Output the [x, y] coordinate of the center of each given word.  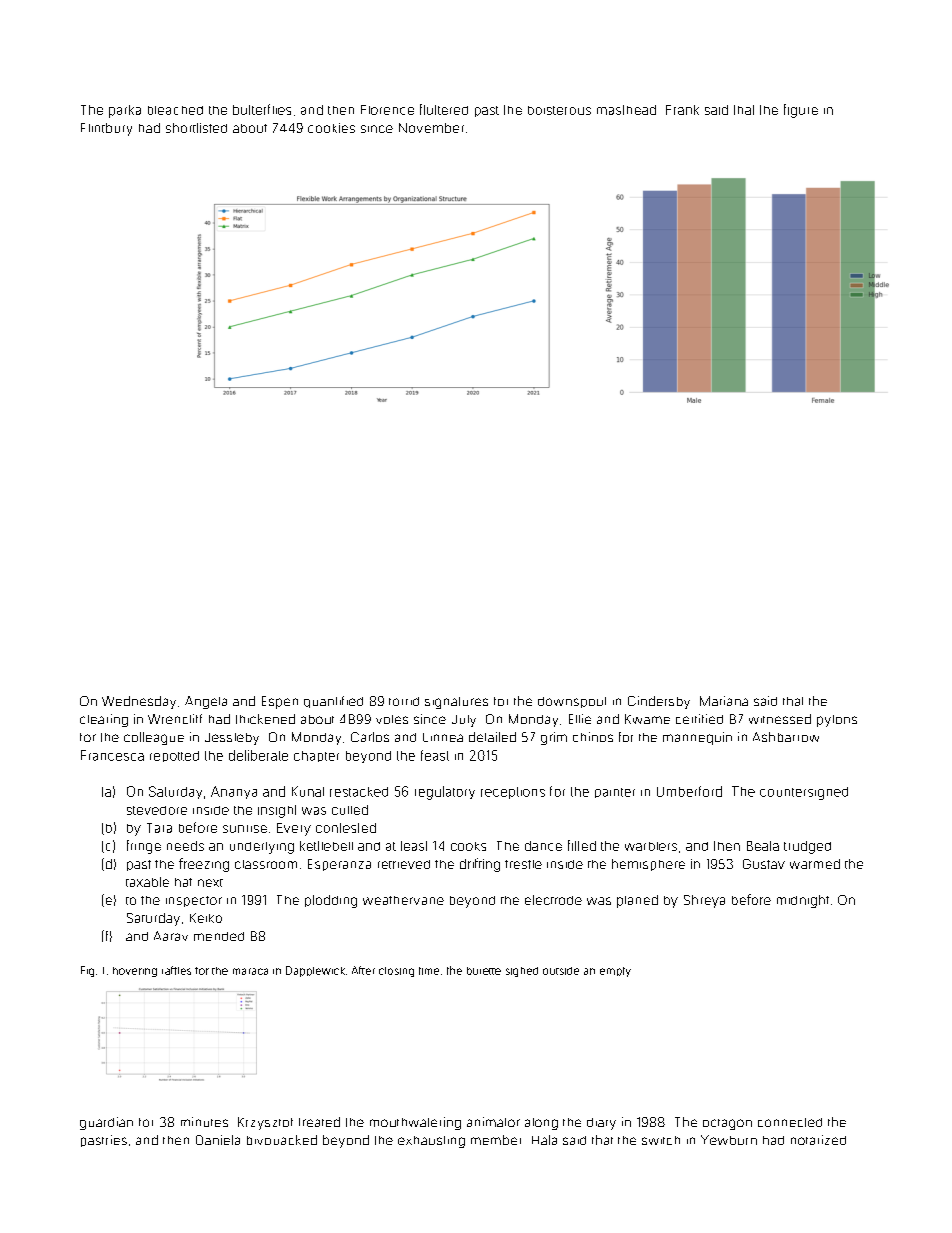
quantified [333, 702]
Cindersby [659, 702]
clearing [104, 720]
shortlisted [196, 128]
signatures [456, 703]
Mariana [724, 701]
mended [219, 936]
